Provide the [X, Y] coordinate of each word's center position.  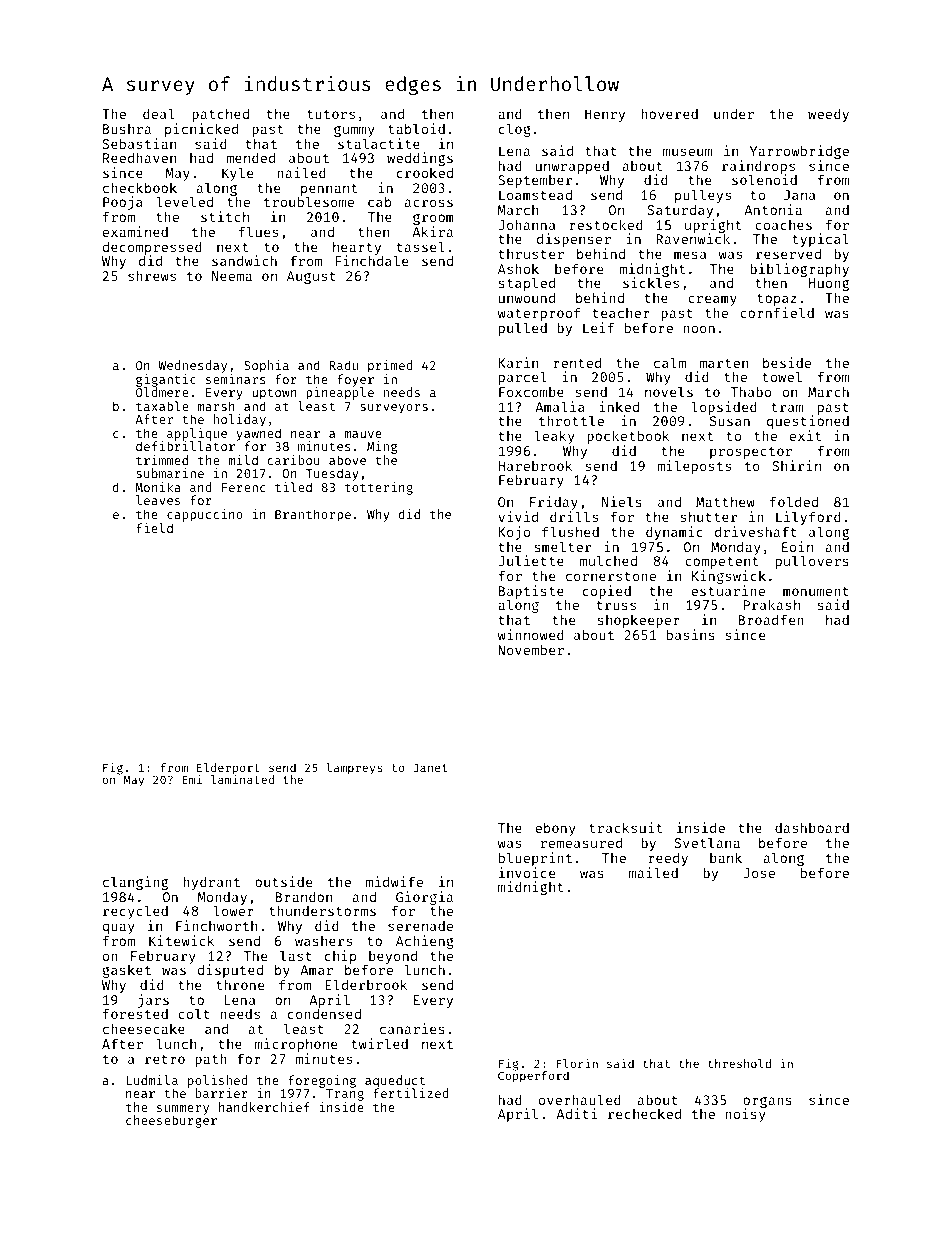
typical [820, 240]
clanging [135, 883]
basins [691, 634]
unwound [527, 297]
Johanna [527, 224]
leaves [158, 500]
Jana [799, 195]
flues [258, 231]
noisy [745, 1115]
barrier [222, 1093]
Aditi [576, 1113]
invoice [527, 872]
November [531, 649]
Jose [759, 873]
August [311, 277]
